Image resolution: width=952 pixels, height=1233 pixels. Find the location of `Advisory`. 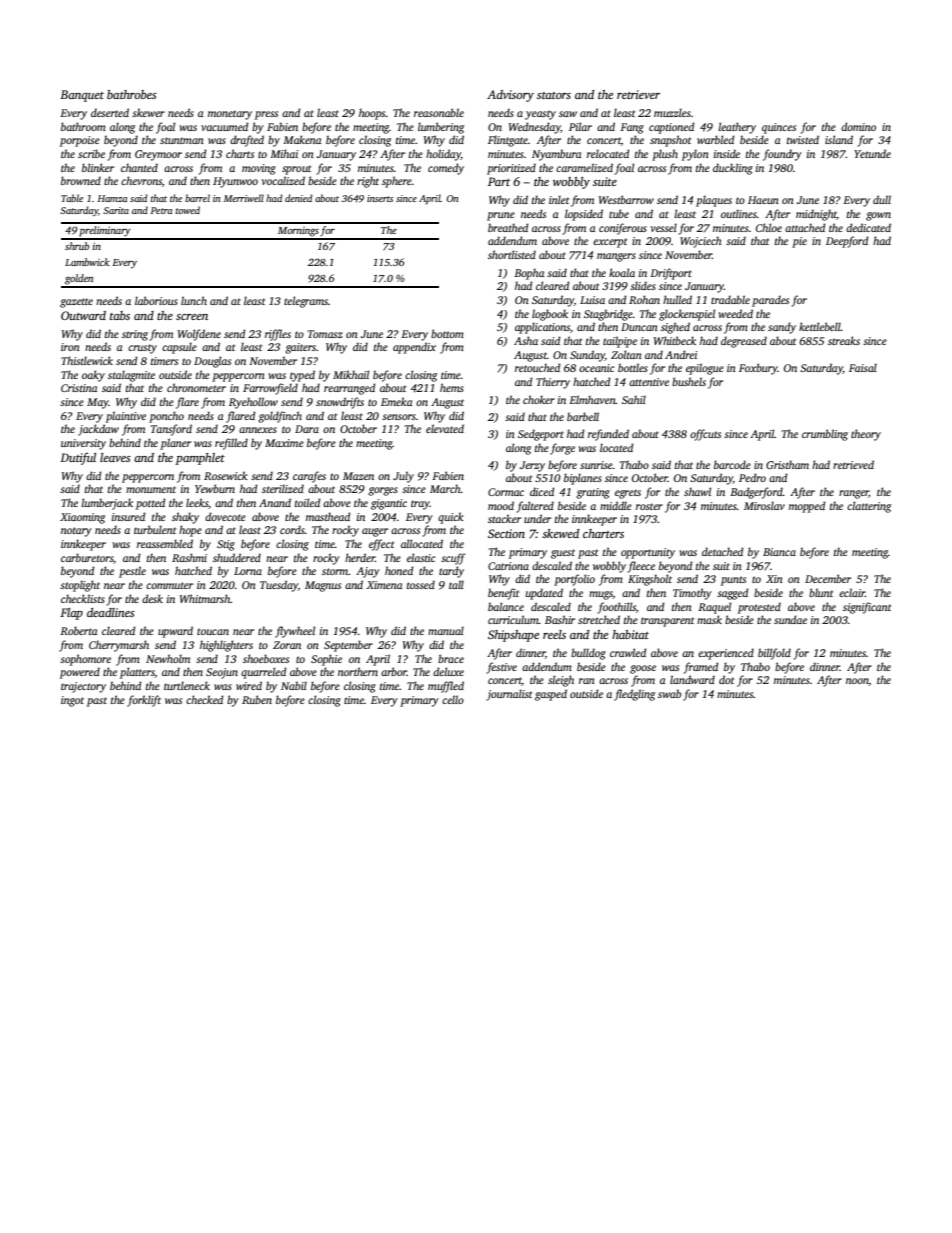

Advisory is located at coordinates (510, 96).
